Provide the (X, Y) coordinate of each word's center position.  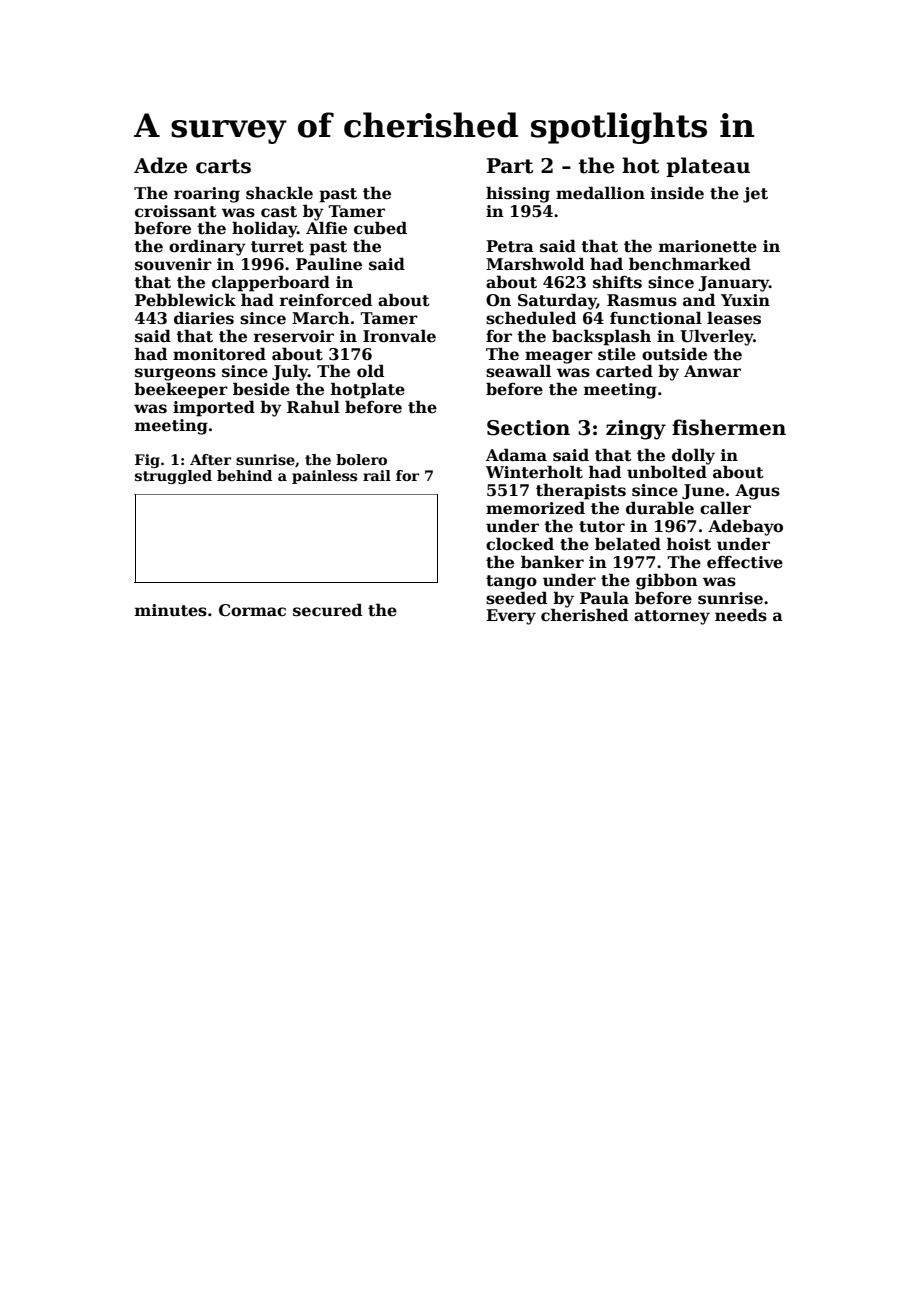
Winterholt (534, 472)
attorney (672, 617)
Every (511, 617)
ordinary (207, 247)
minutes (171, 610)
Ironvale (399, 336)
